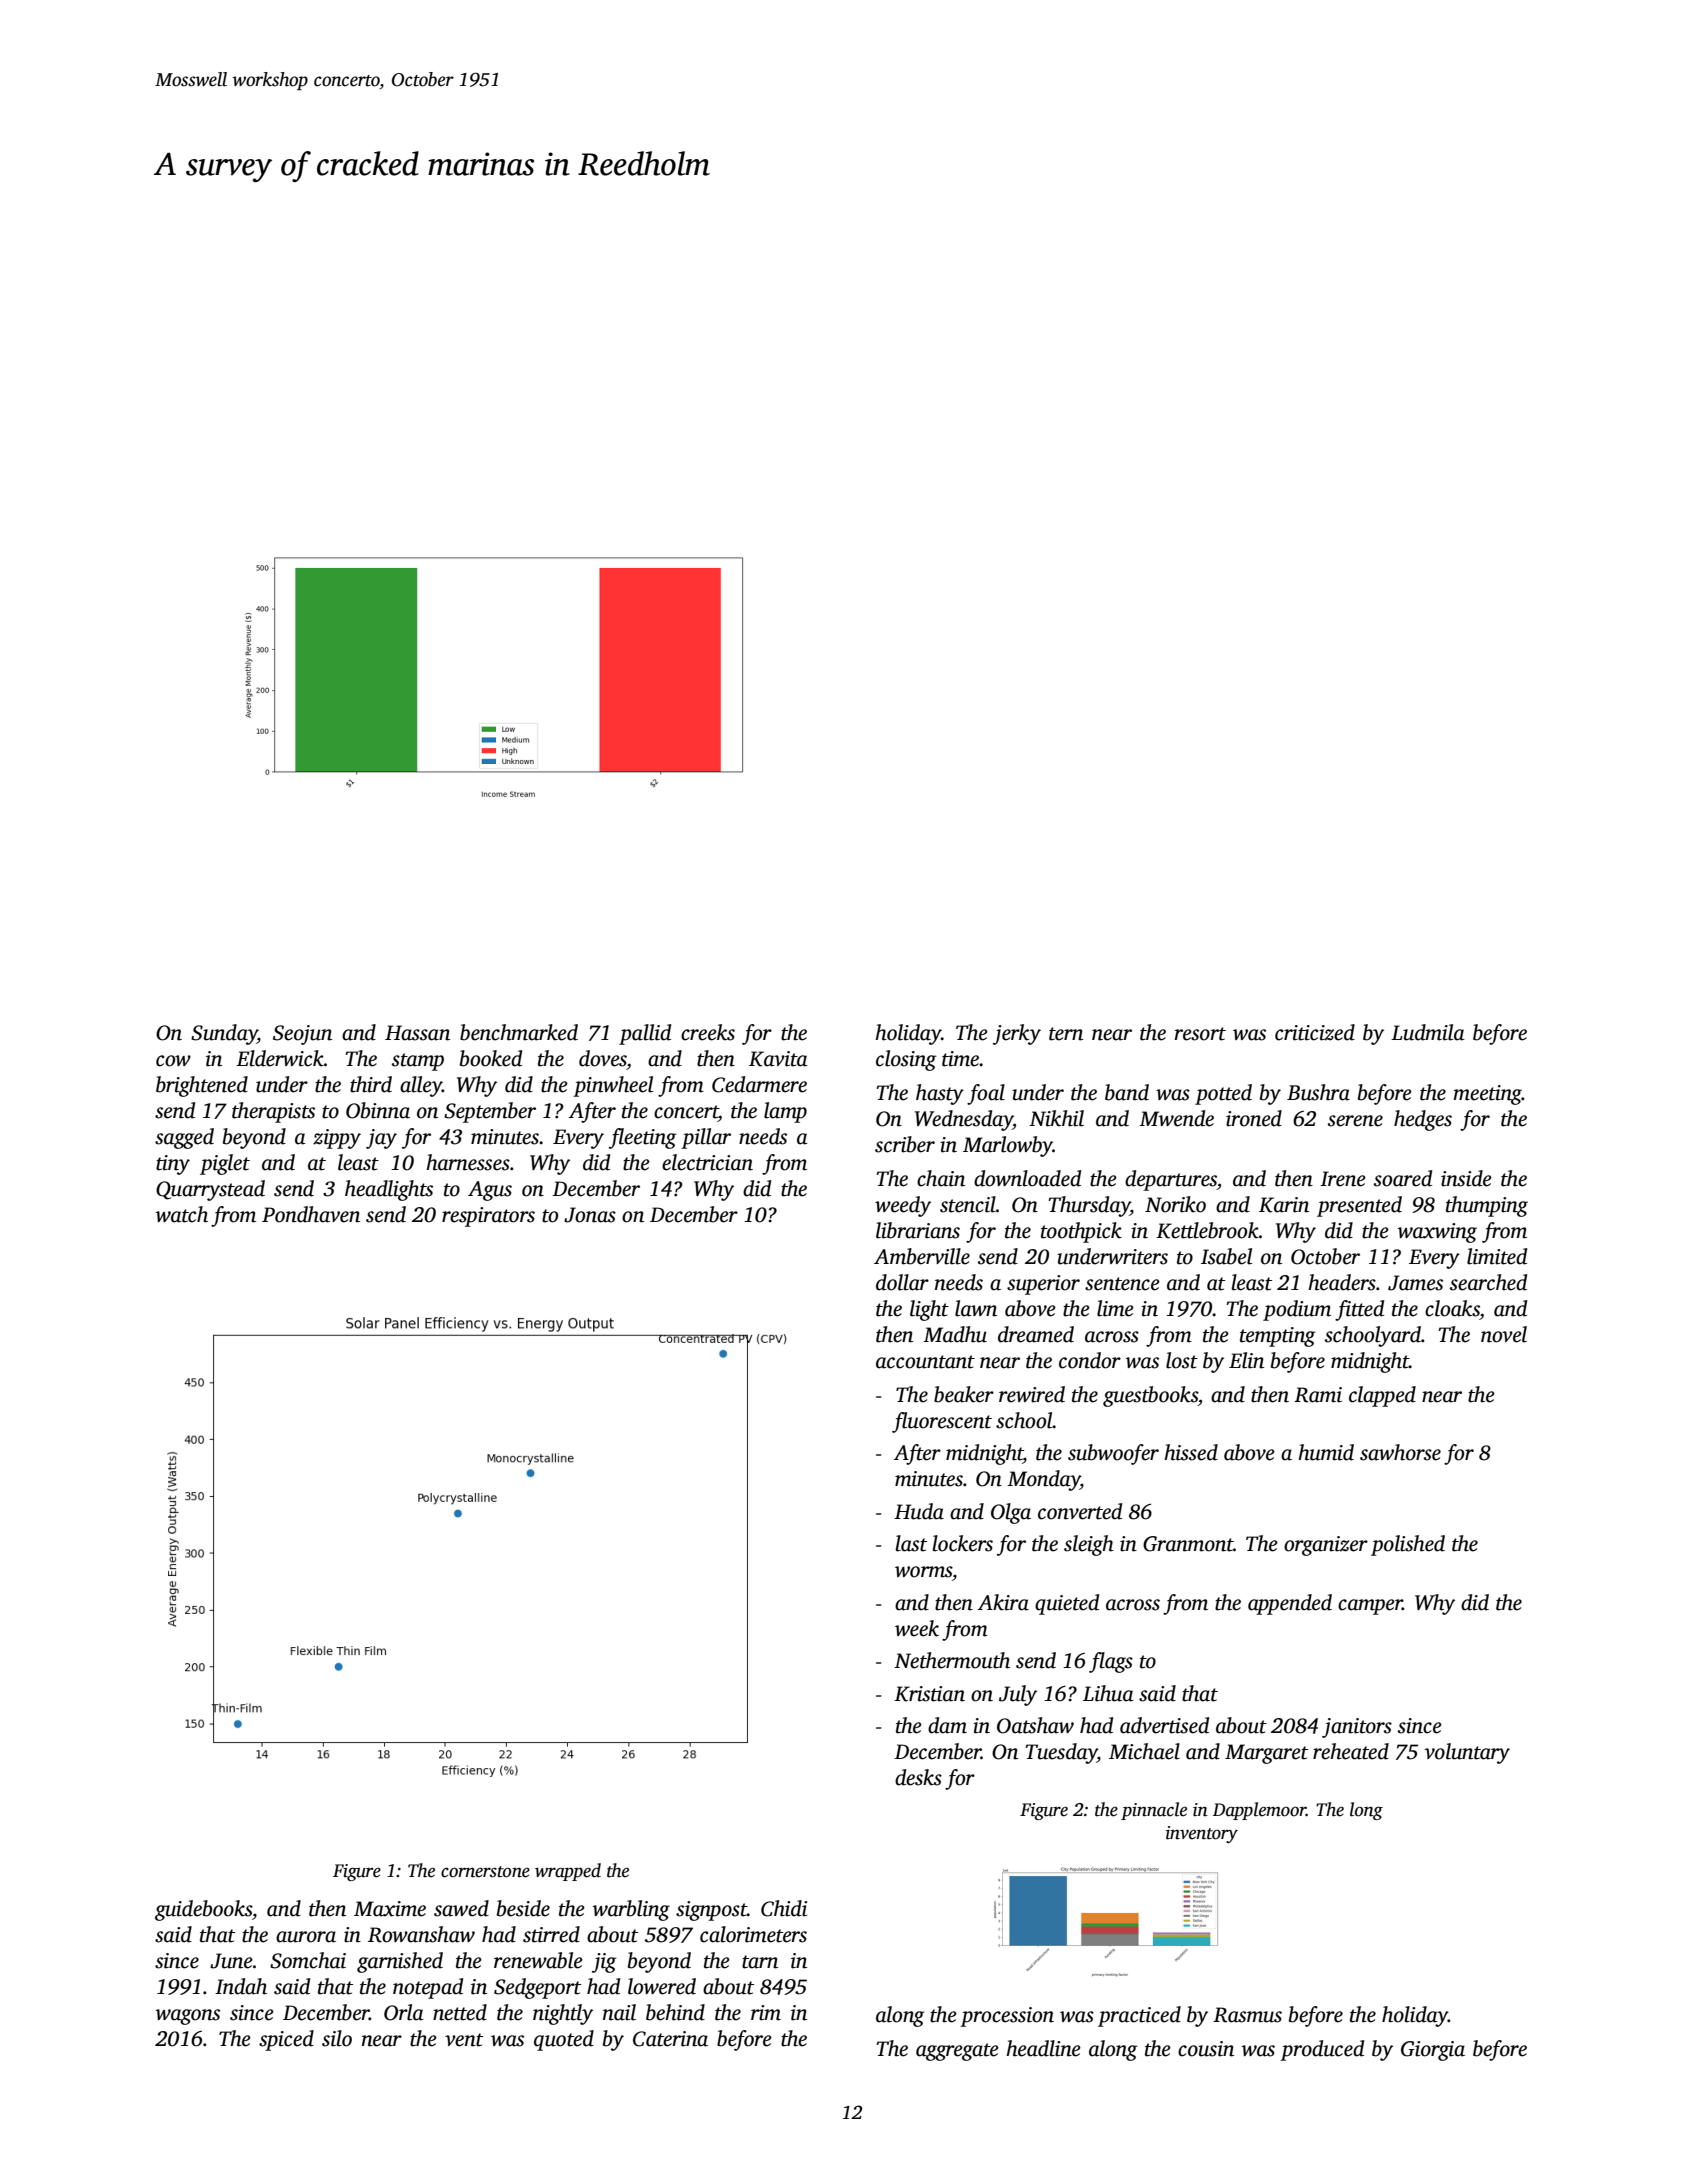 This screenshot has width=1683, height=2178. Describe the element at coordinates (1032, 1394) in the screenshot. I see `rewired` at that location.
